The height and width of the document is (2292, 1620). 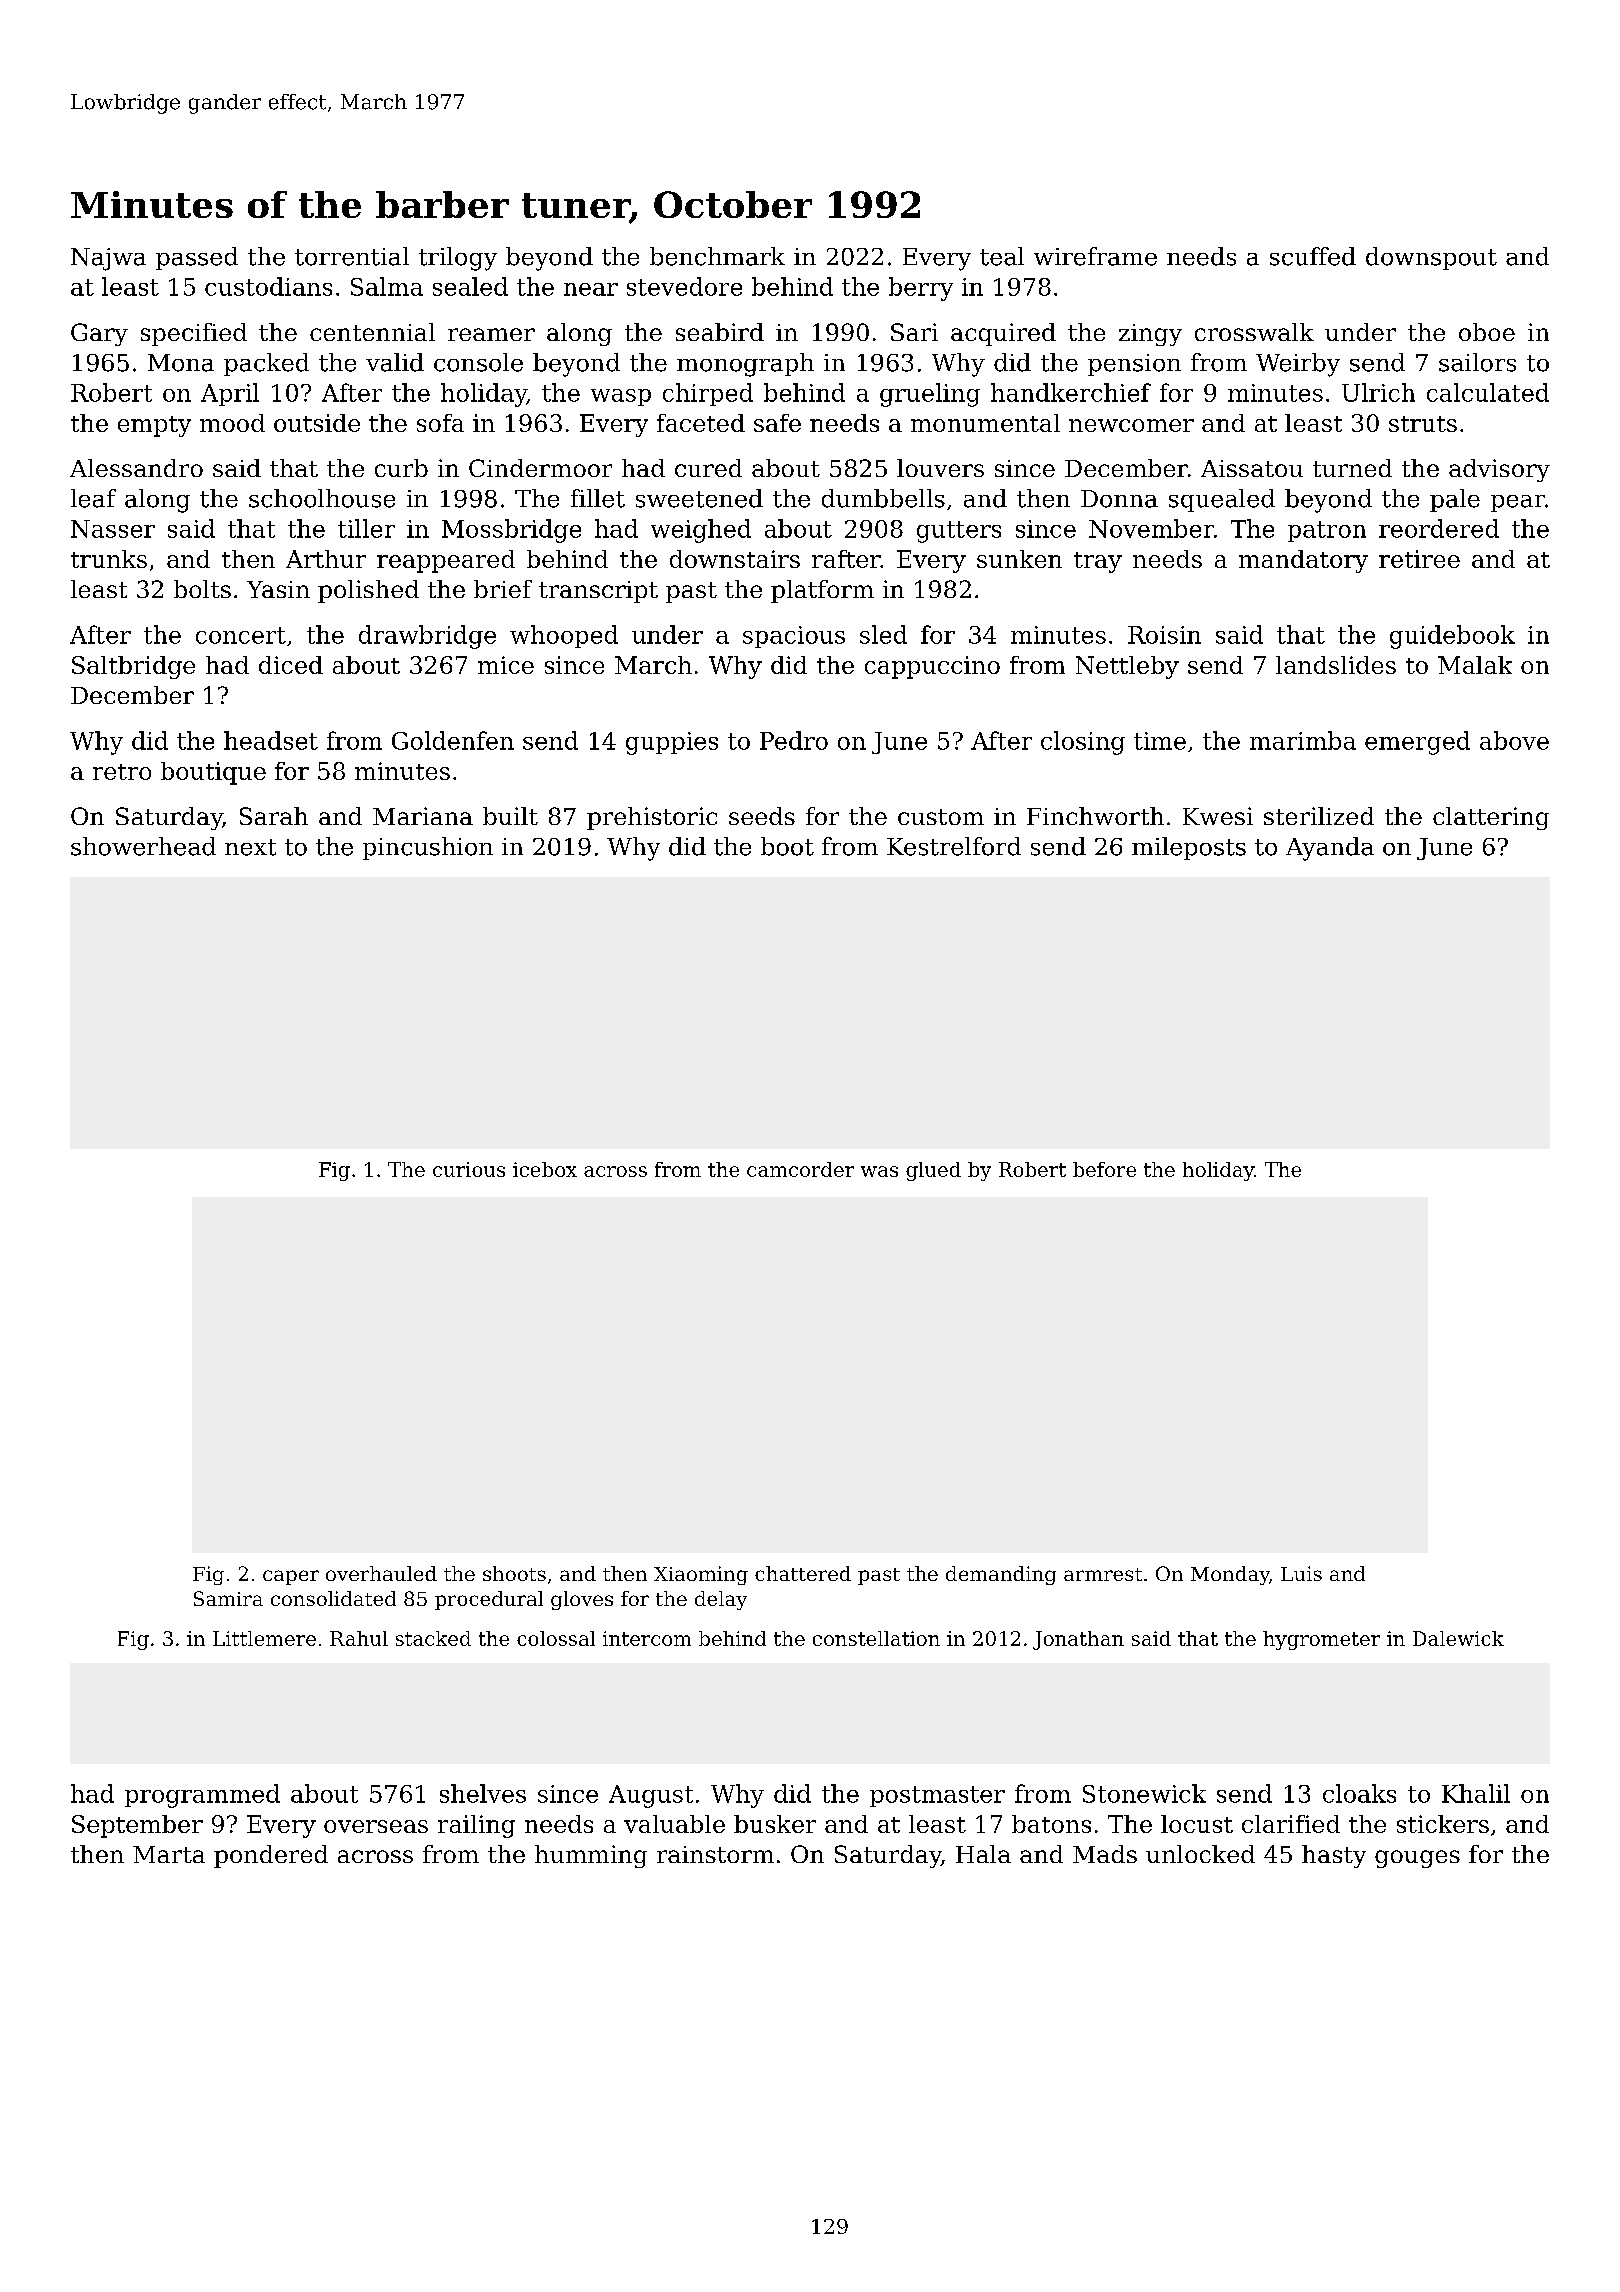 What do you see at coordinates (647, 1638) in the document?
I see `intercom` at bounding box center [647, 1638].
